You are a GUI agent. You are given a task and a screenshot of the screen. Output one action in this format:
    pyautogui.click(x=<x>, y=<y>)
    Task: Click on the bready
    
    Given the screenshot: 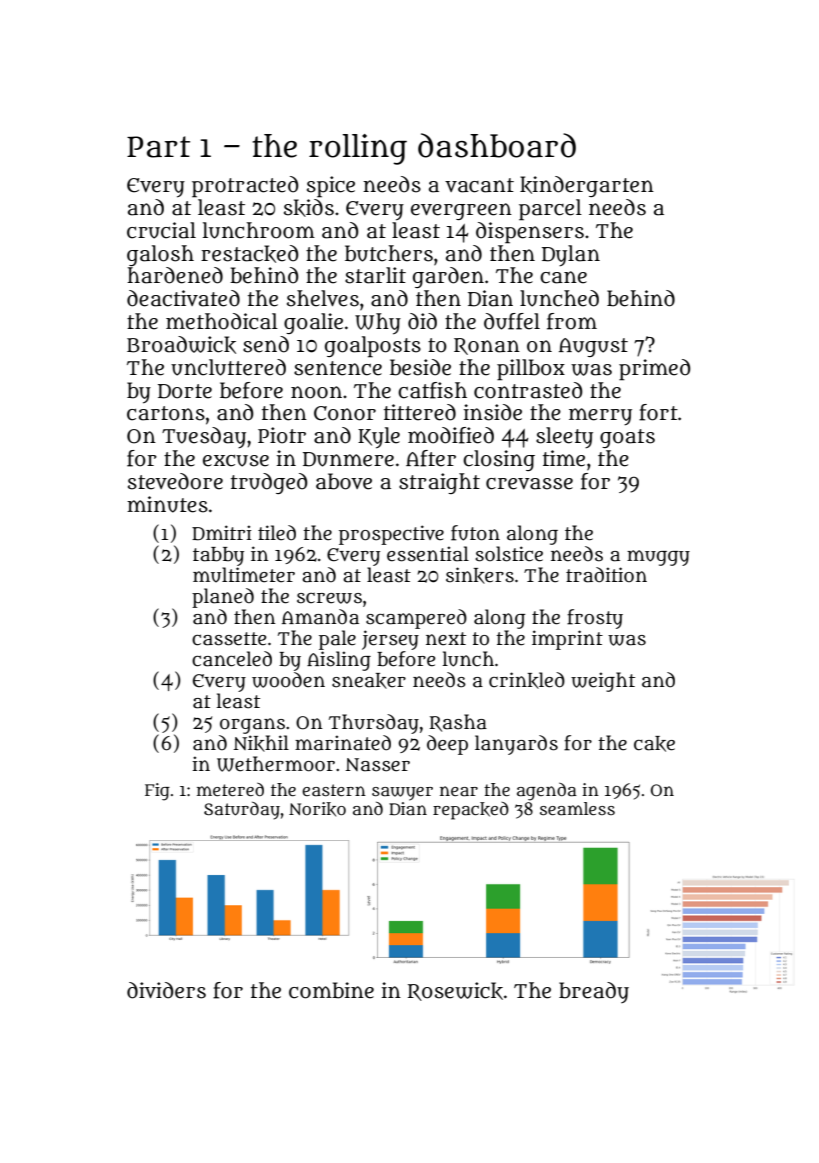 What is the action you would take?
    pyautogui.click(x=594, y=992)
